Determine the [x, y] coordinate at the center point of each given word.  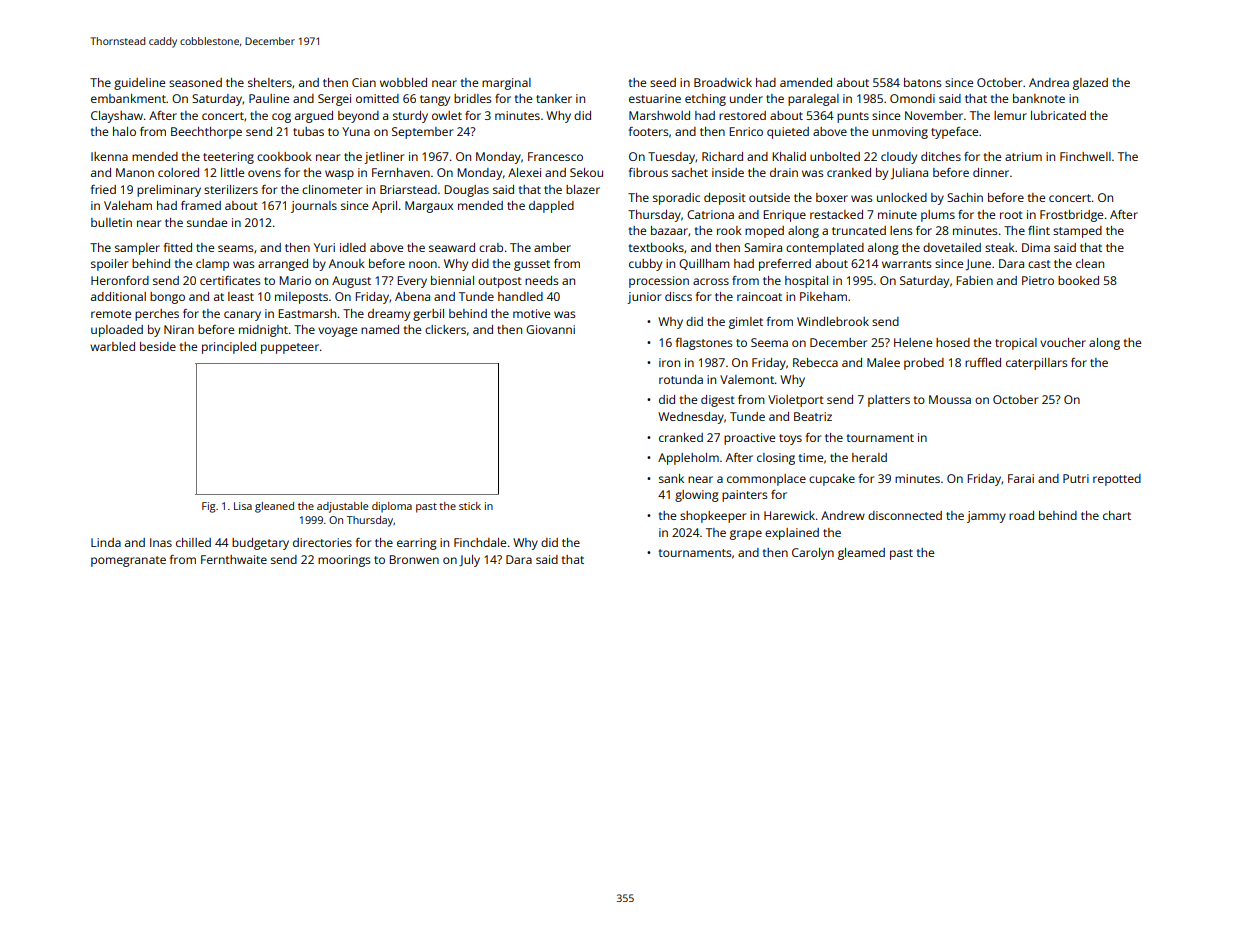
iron [669, 362]
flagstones [704, 344]
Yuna [356, 131]
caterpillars [1036, 364]
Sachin [965, 197]
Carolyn [813, 554]
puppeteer [290, 348]
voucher [1063, 342]
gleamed [861, 554]
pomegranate [128, 561]
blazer [583, 189]
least [241, 296]
